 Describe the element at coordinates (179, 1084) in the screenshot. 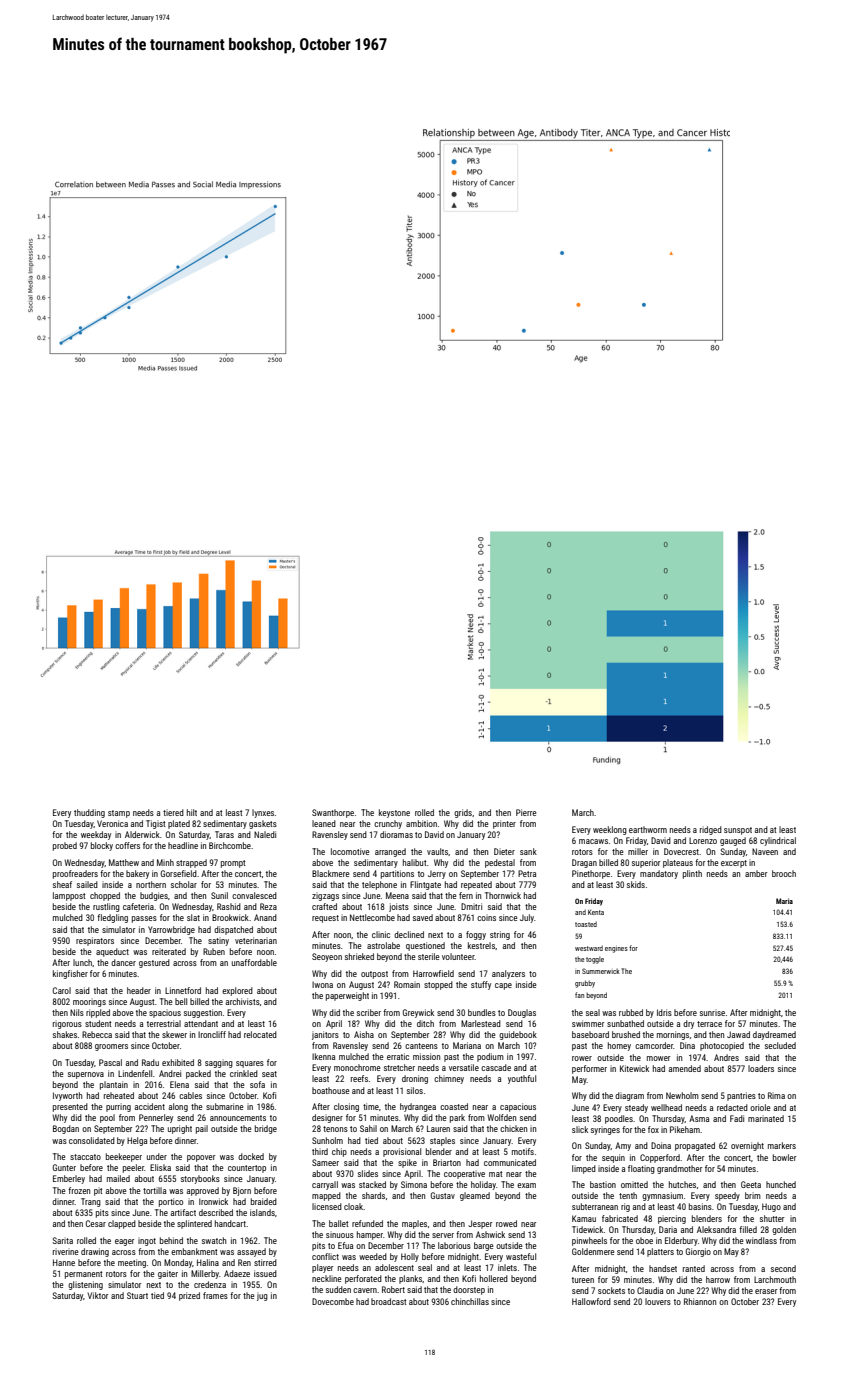

I see `Elena` at that location.
